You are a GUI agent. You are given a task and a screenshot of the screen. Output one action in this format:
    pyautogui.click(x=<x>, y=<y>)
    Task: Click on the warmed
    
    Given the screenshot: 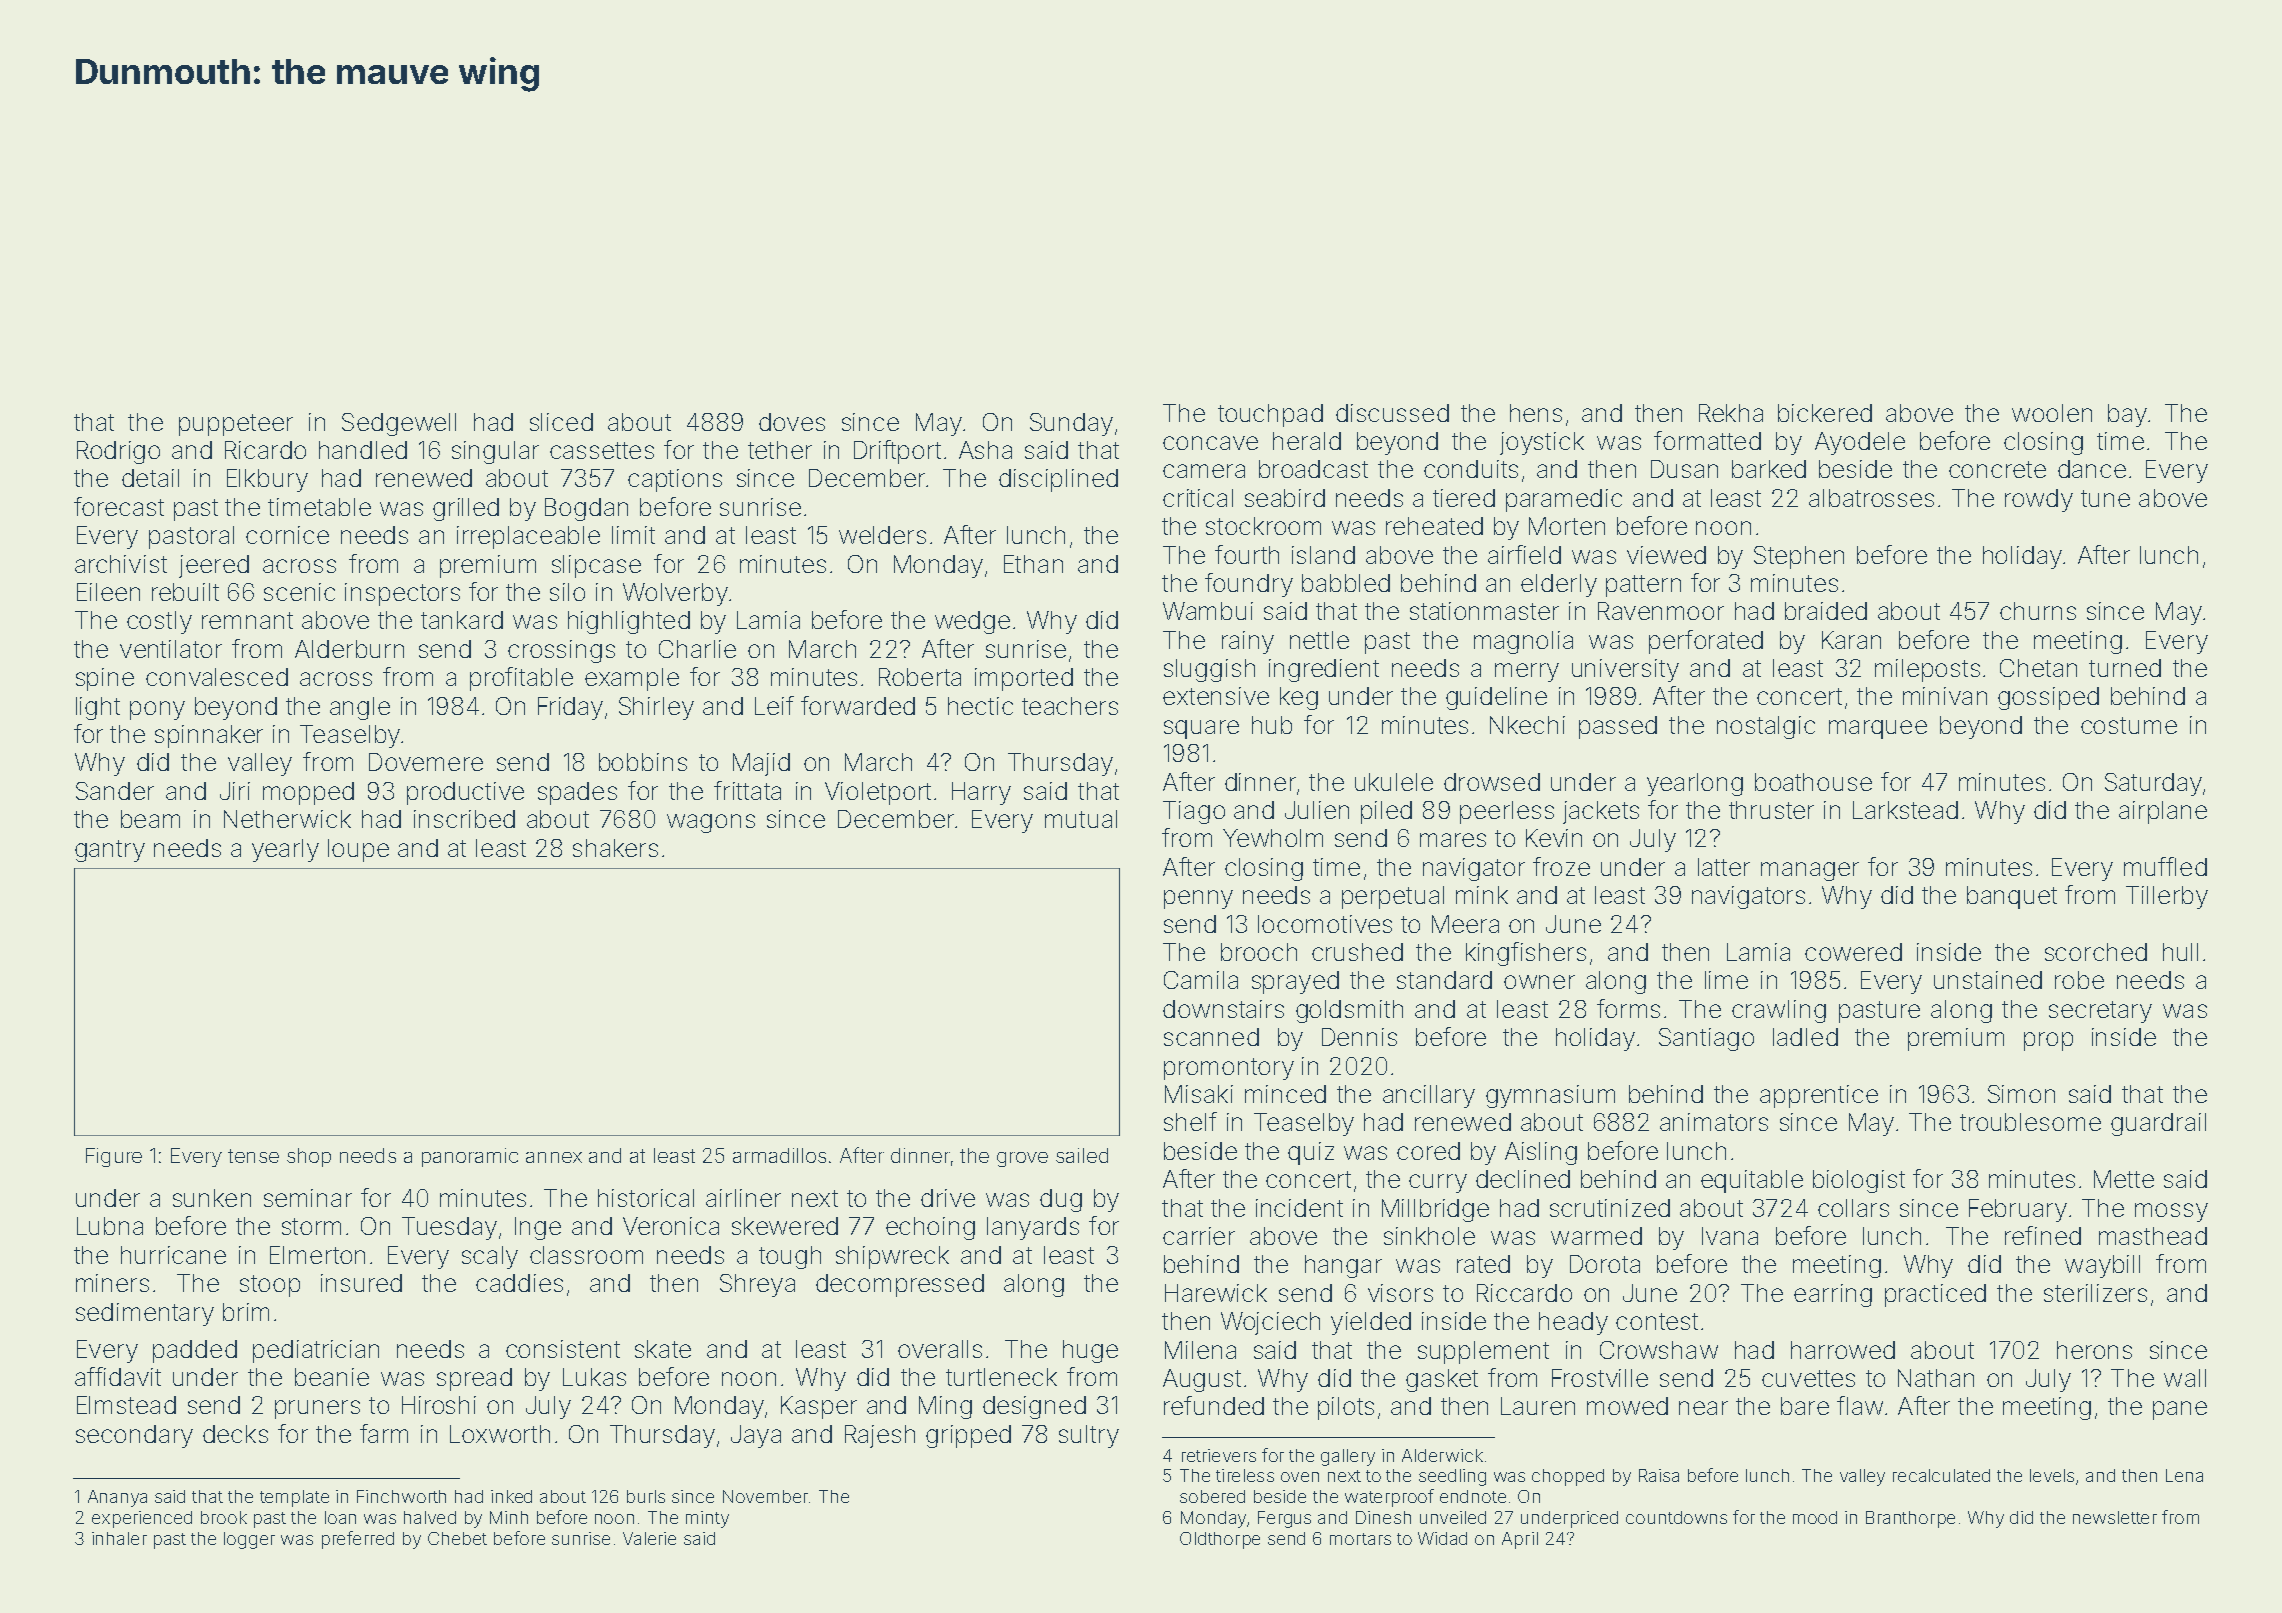 What is the action you would take?
    pyautogui.click(x=1596, y=1236)
